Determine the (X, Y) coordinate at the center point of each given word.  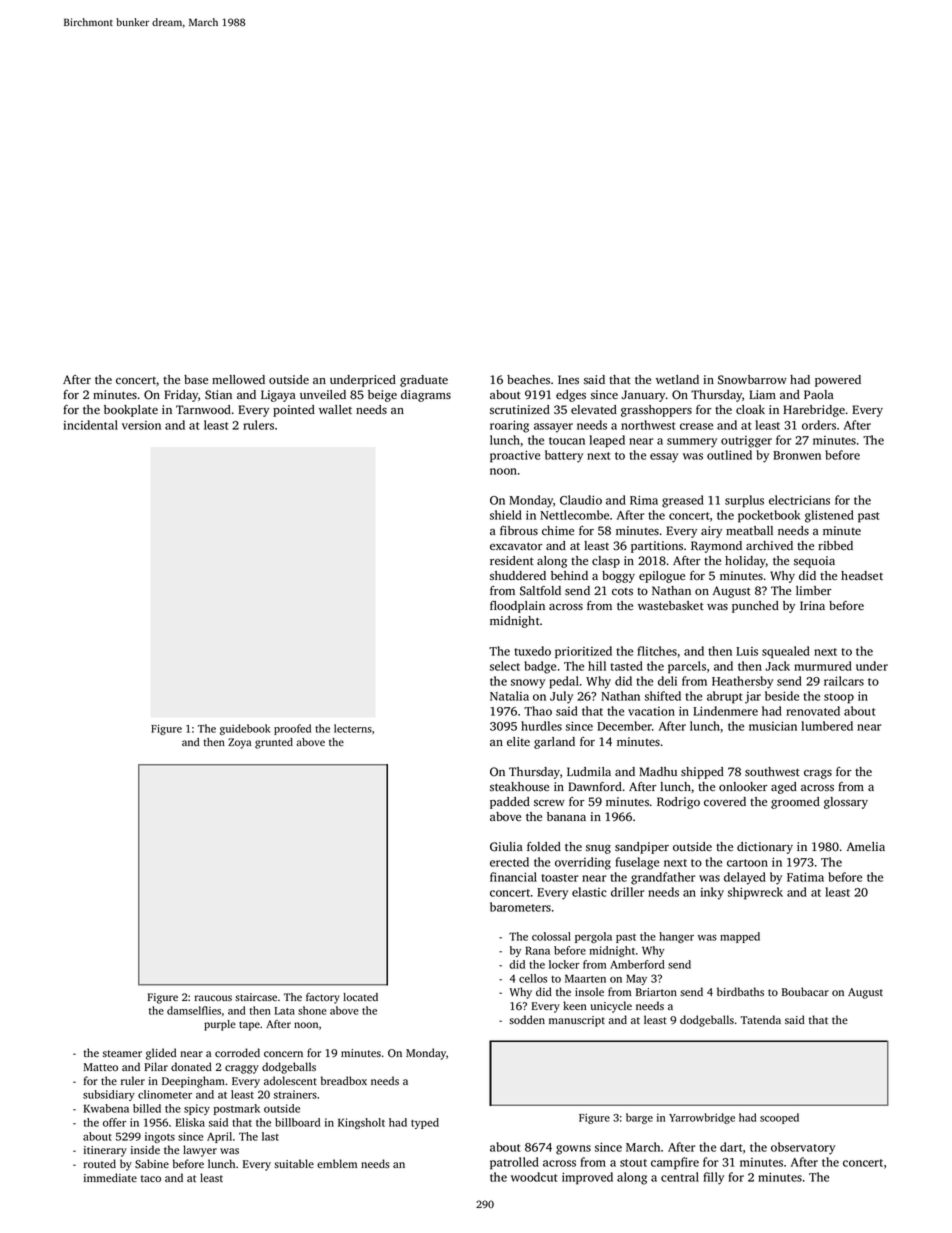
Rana (537, 950)
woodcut (534, 1177)
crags (818, 774)
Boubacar (805, 991)
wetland (677, 379)
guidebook (245, 729)
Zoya (239, 743)
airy (711, 532)
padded (510, 803)
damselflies (194, 1010)
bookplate (131, 411)
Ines (568, 380)
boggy (618, 577)
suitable (294, 1163)
